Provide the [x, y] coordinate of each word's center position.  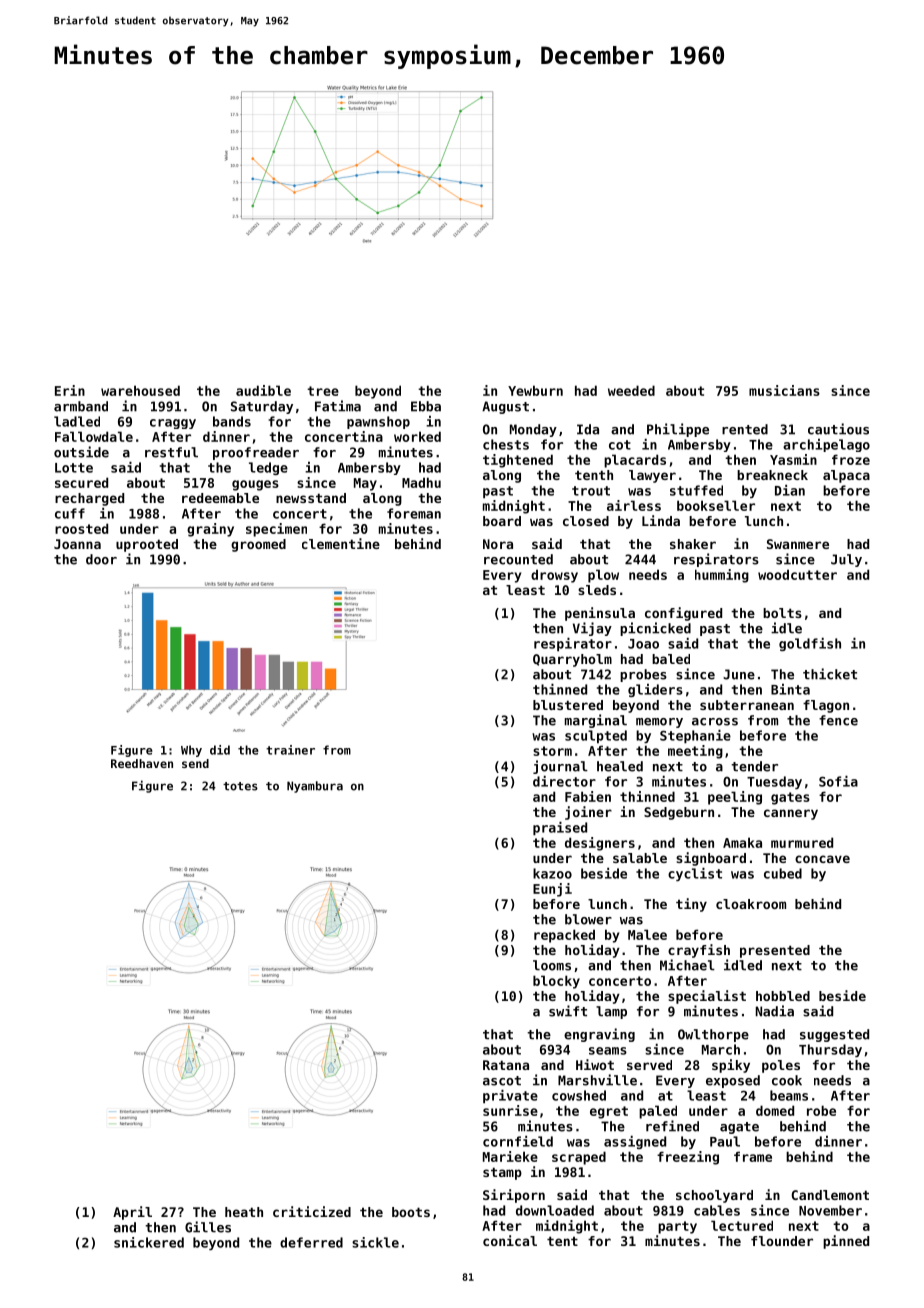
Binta [790, 689]
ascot [502, 1081]
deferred [311, 1242]
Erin [70, 390]
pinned [846, 1242]
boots [411, 1212]
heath [244, 1212]
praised [560, 829]
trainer [290, 750]
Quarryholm [572, 660]
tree [323, 391]
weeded [631, 390]
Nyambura [315, 787]
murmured [802, 842]
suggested [834, 1035]
